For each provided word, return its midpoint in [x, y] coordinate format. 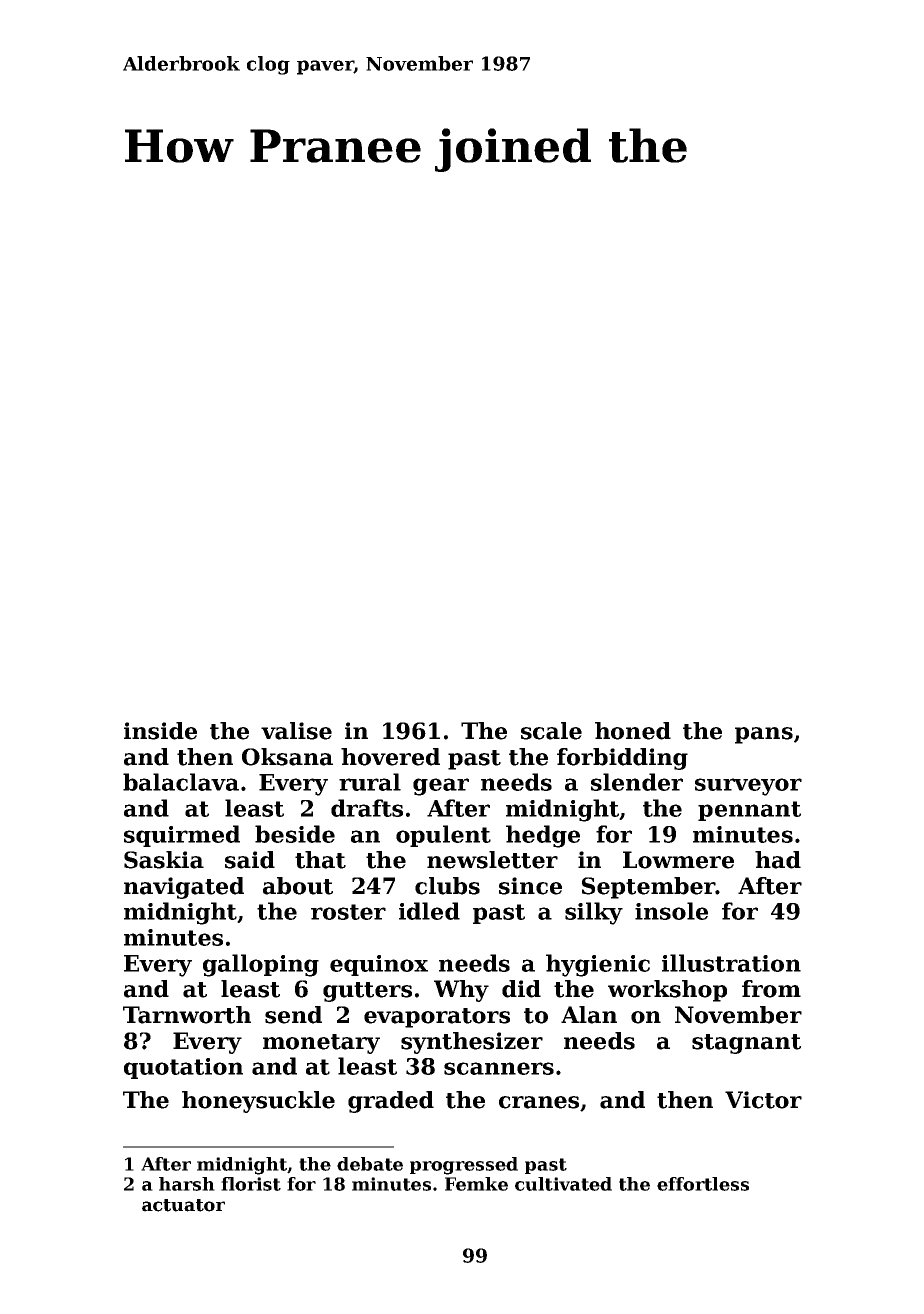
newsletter [492, 860]
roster [348, 912]
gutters [367, 992]
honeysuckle [258, 1102]
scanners [499, 1068]
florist [251, 1184]
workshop [667, 991]
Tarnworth [187, 1015]
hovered [390, 757]
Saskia [164, 860]
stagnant [746, 1044]
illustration [731, 963]
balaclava [181, 782]
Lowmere [678, 860]
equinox [379, 965]
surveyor [748, 787]
